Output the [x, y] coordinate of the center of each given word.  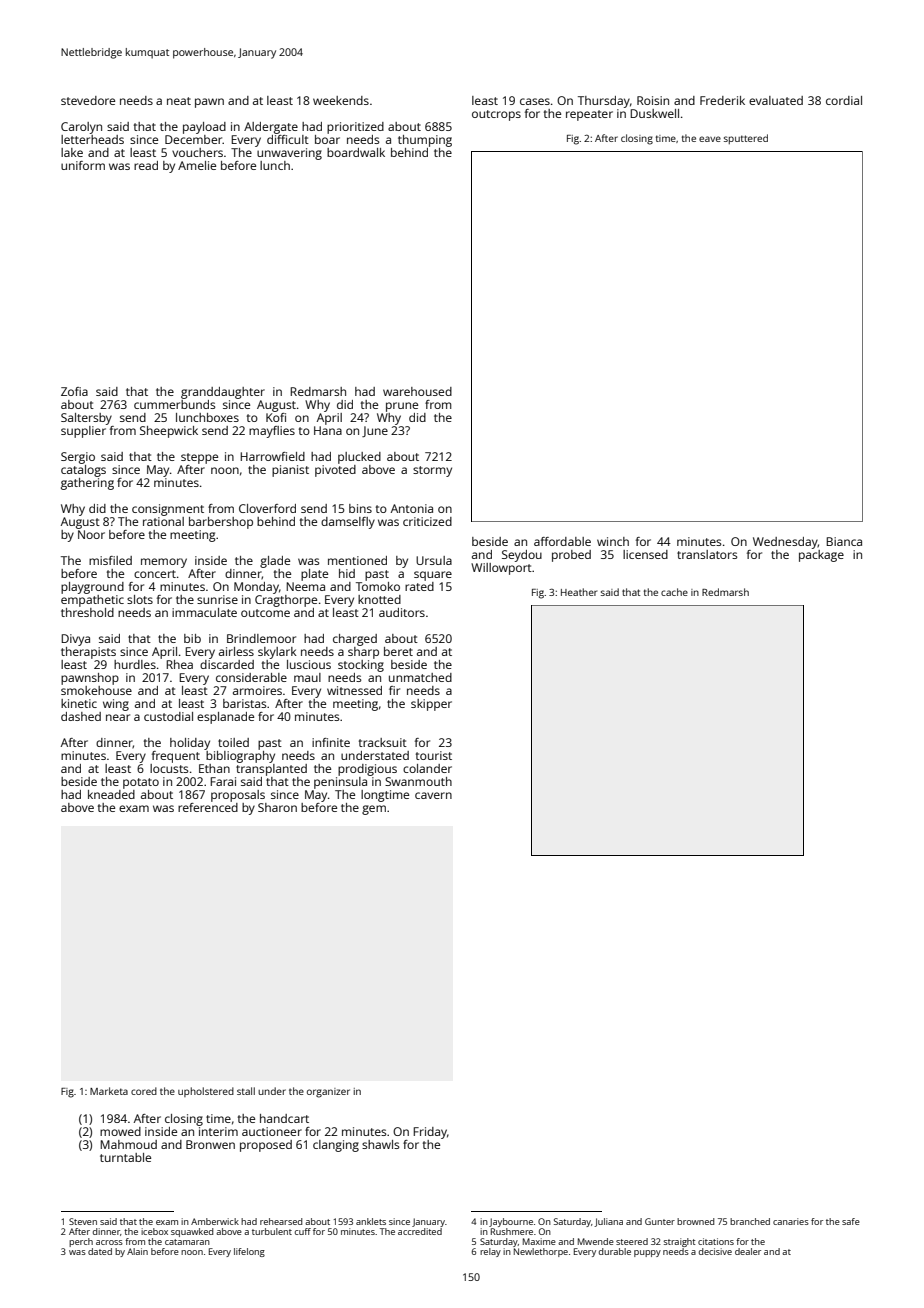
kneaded [111, 794]
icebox [154, 1231]
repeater [589, 115]
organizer [328, 1093]
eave [710, 139]
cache [674, 592]
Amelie [197, 165]
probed [571, 556]
